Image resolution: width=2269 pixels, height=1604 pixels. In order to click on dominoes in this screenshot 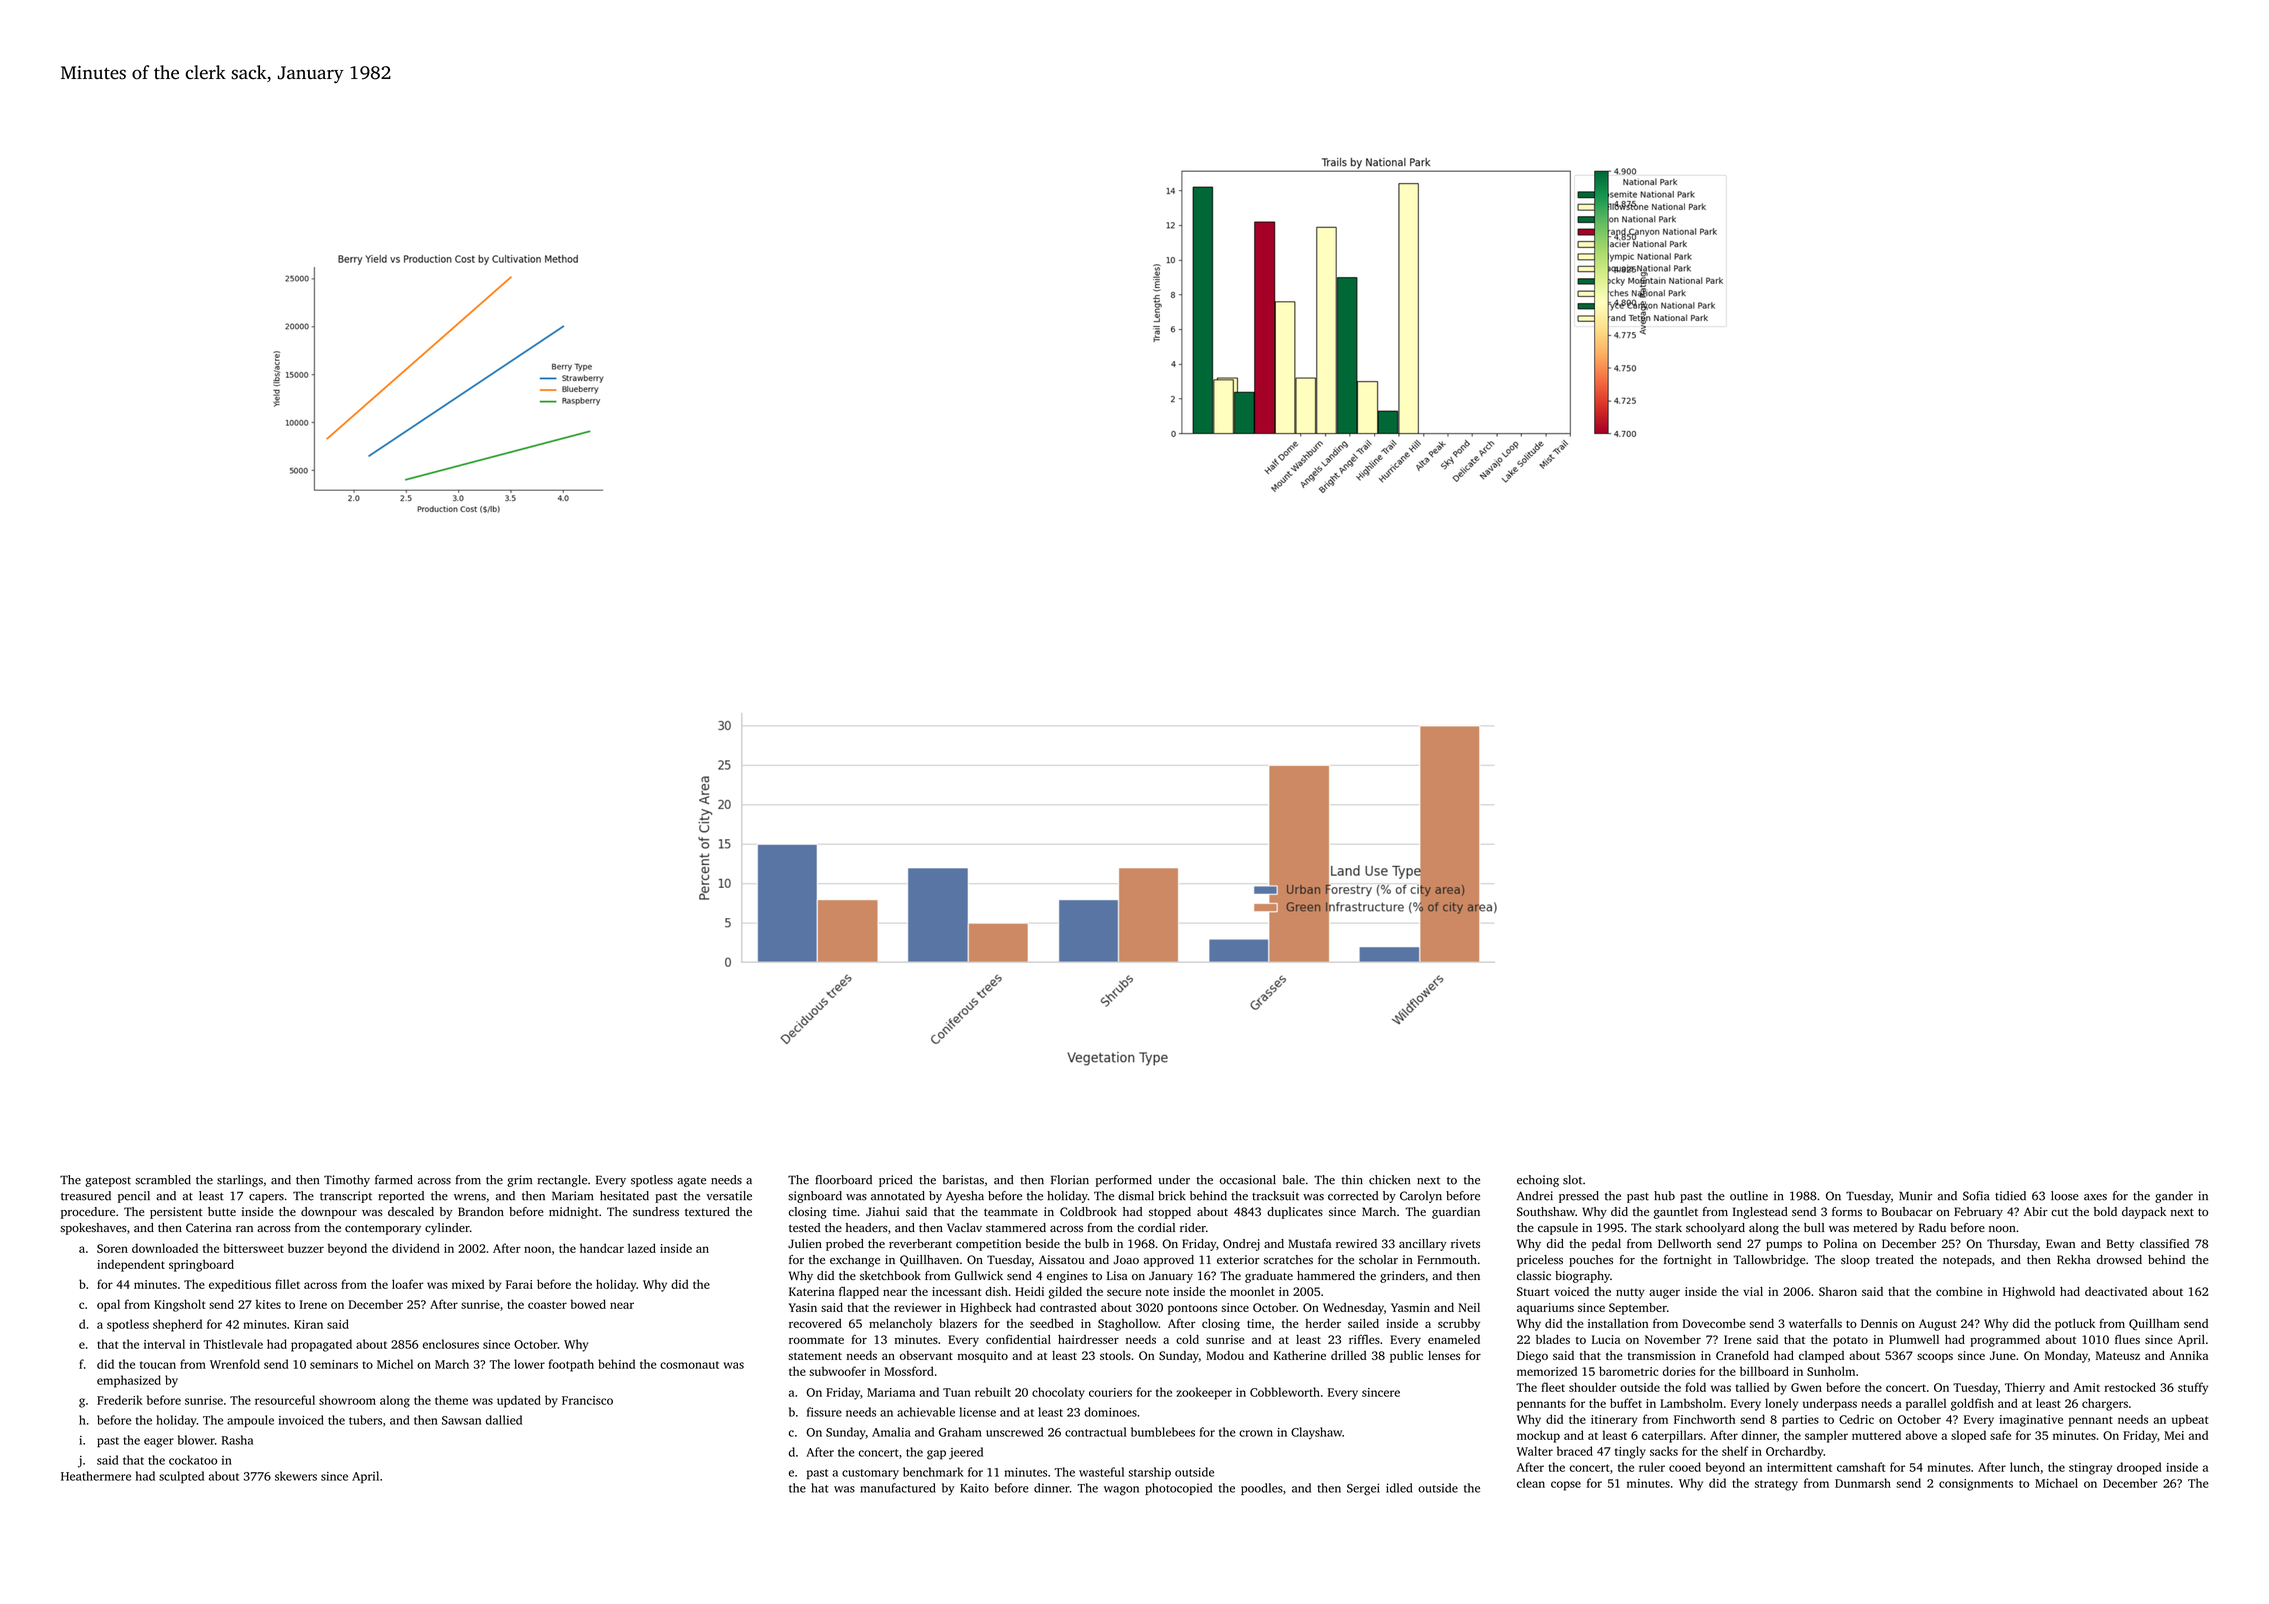, I will do `click(1110, 1412)`.
